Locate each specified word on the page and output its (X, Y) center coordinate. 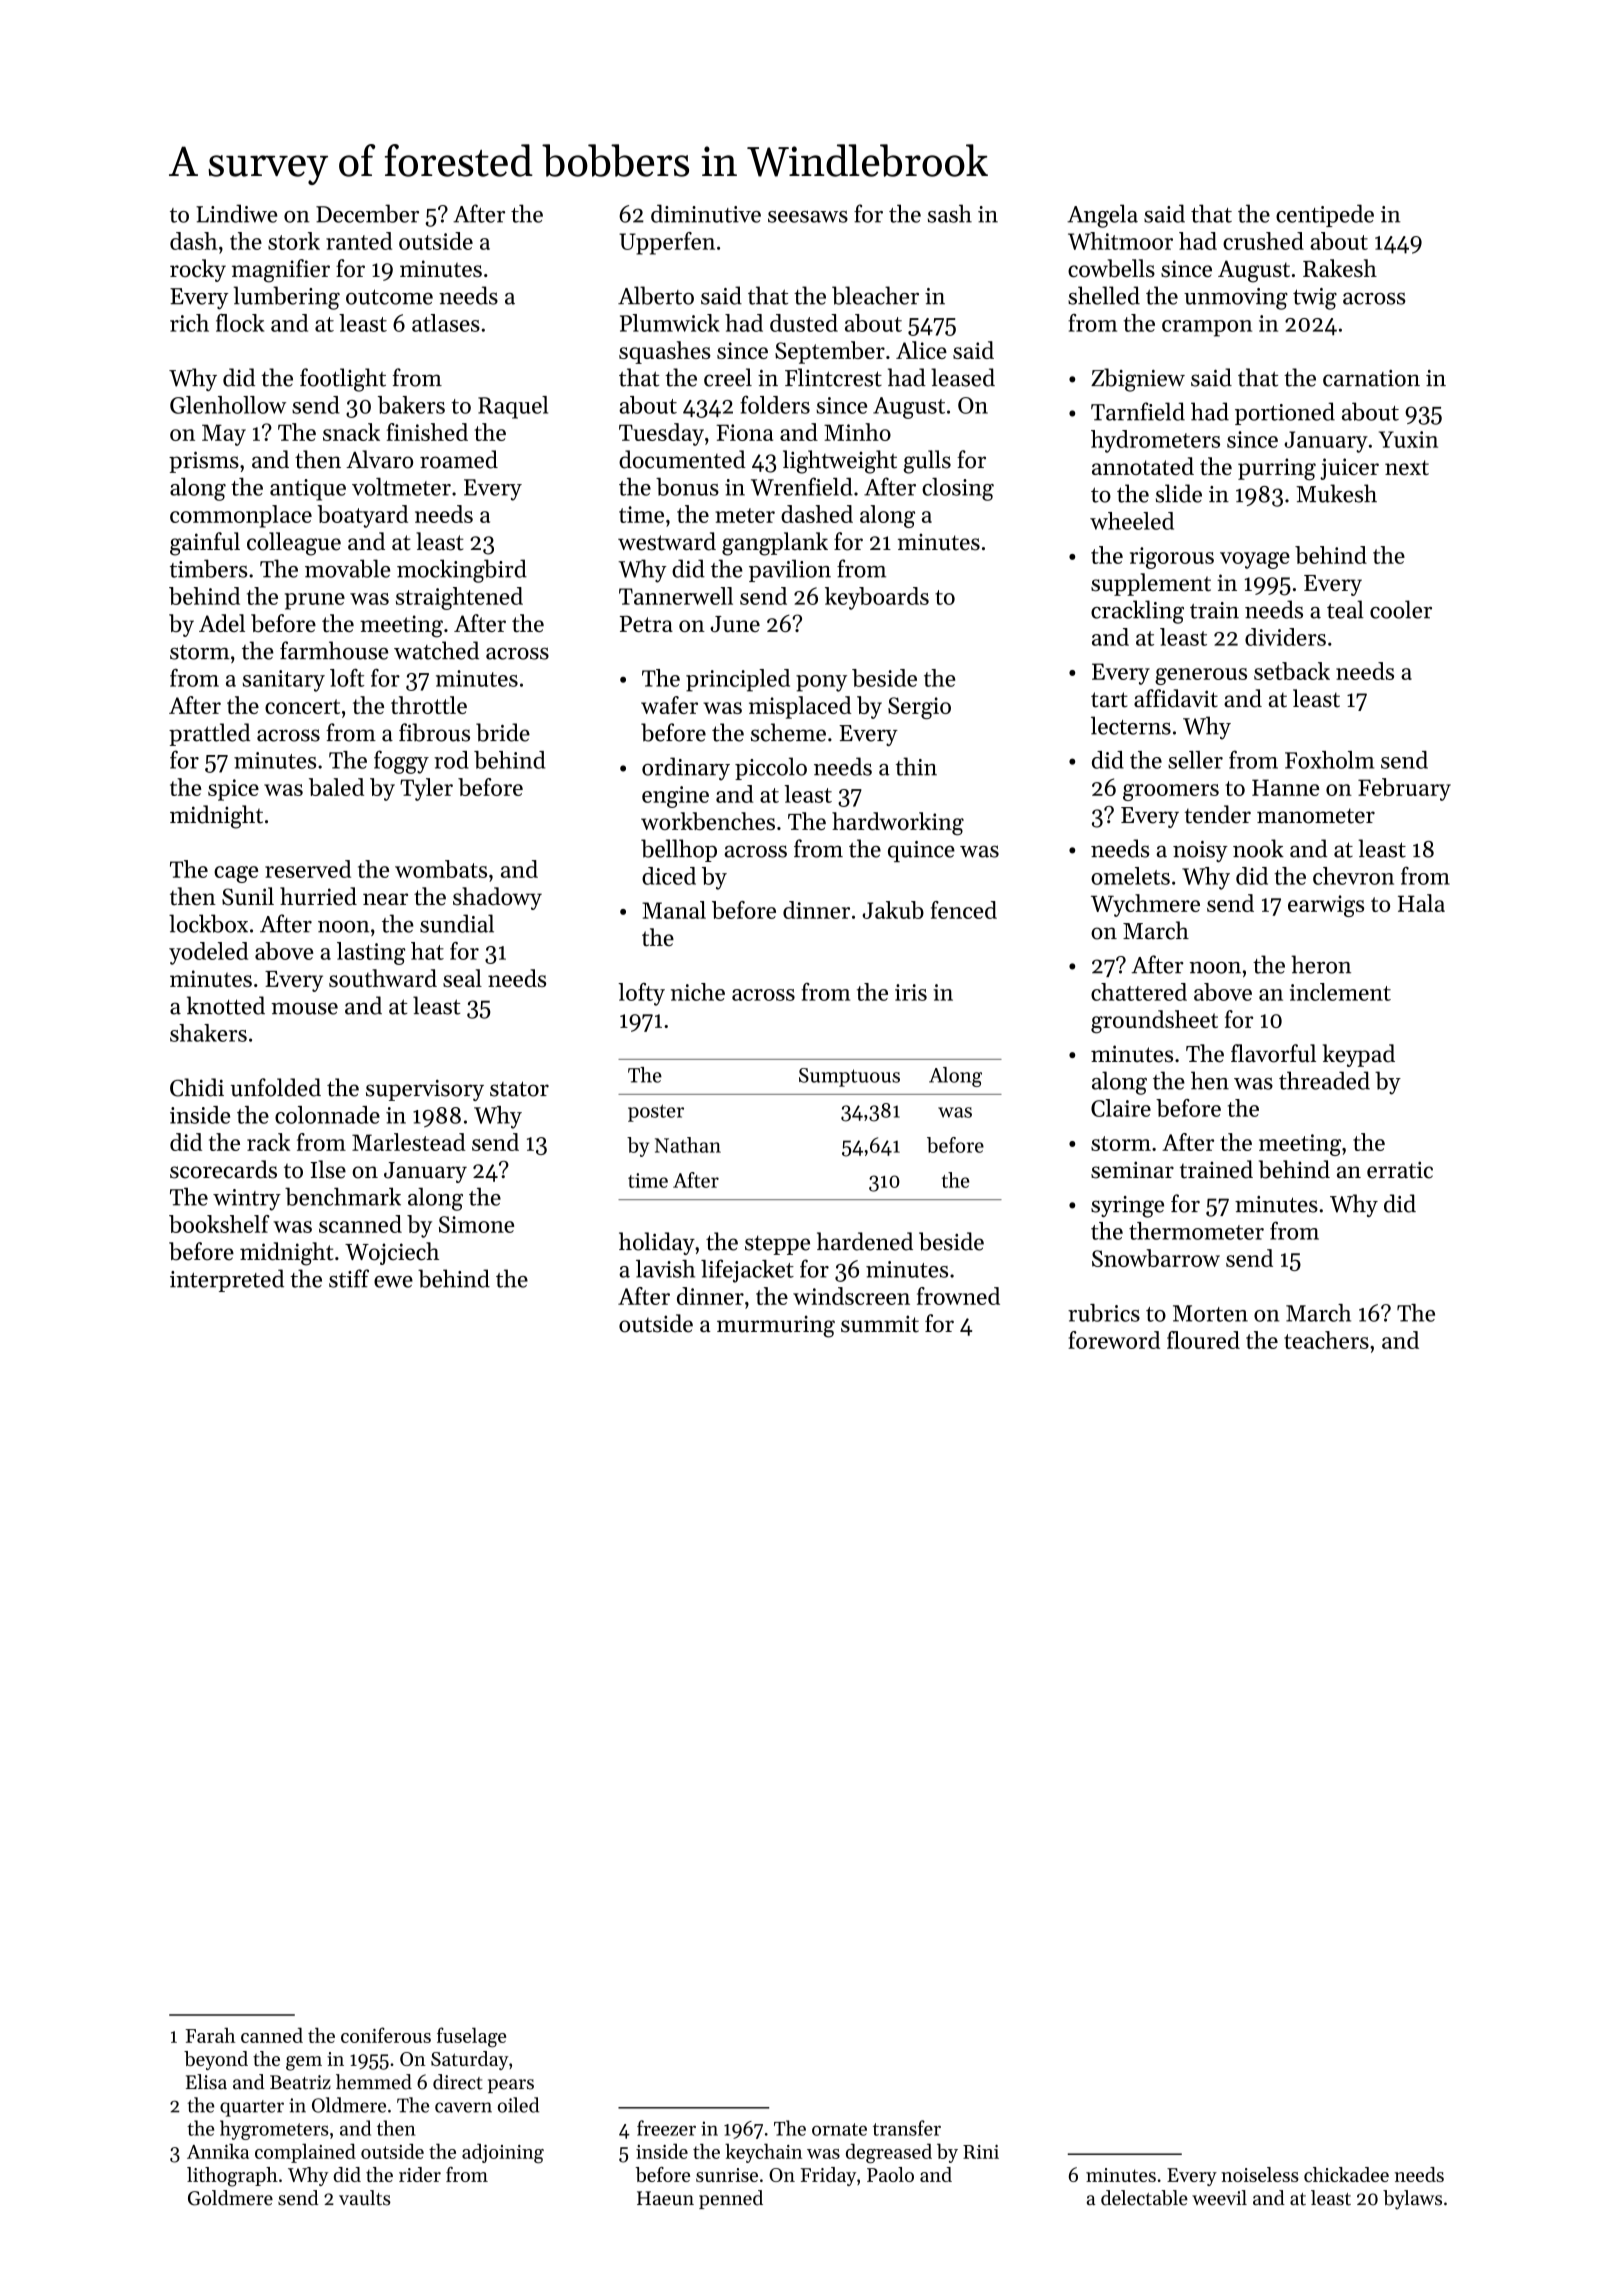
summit (880, 1324)
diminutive (706, 213)
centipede (1325, 215)
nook (1258, 848)
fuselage (471, 2037)
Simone (476, 1224)
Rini (981, 2152)
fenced (964, 910)
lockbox (208, 923)
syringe (1127, 1207)
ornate (839, 2129)
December (367, 213)
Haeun (665, 2198)
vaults (365, 2198)
